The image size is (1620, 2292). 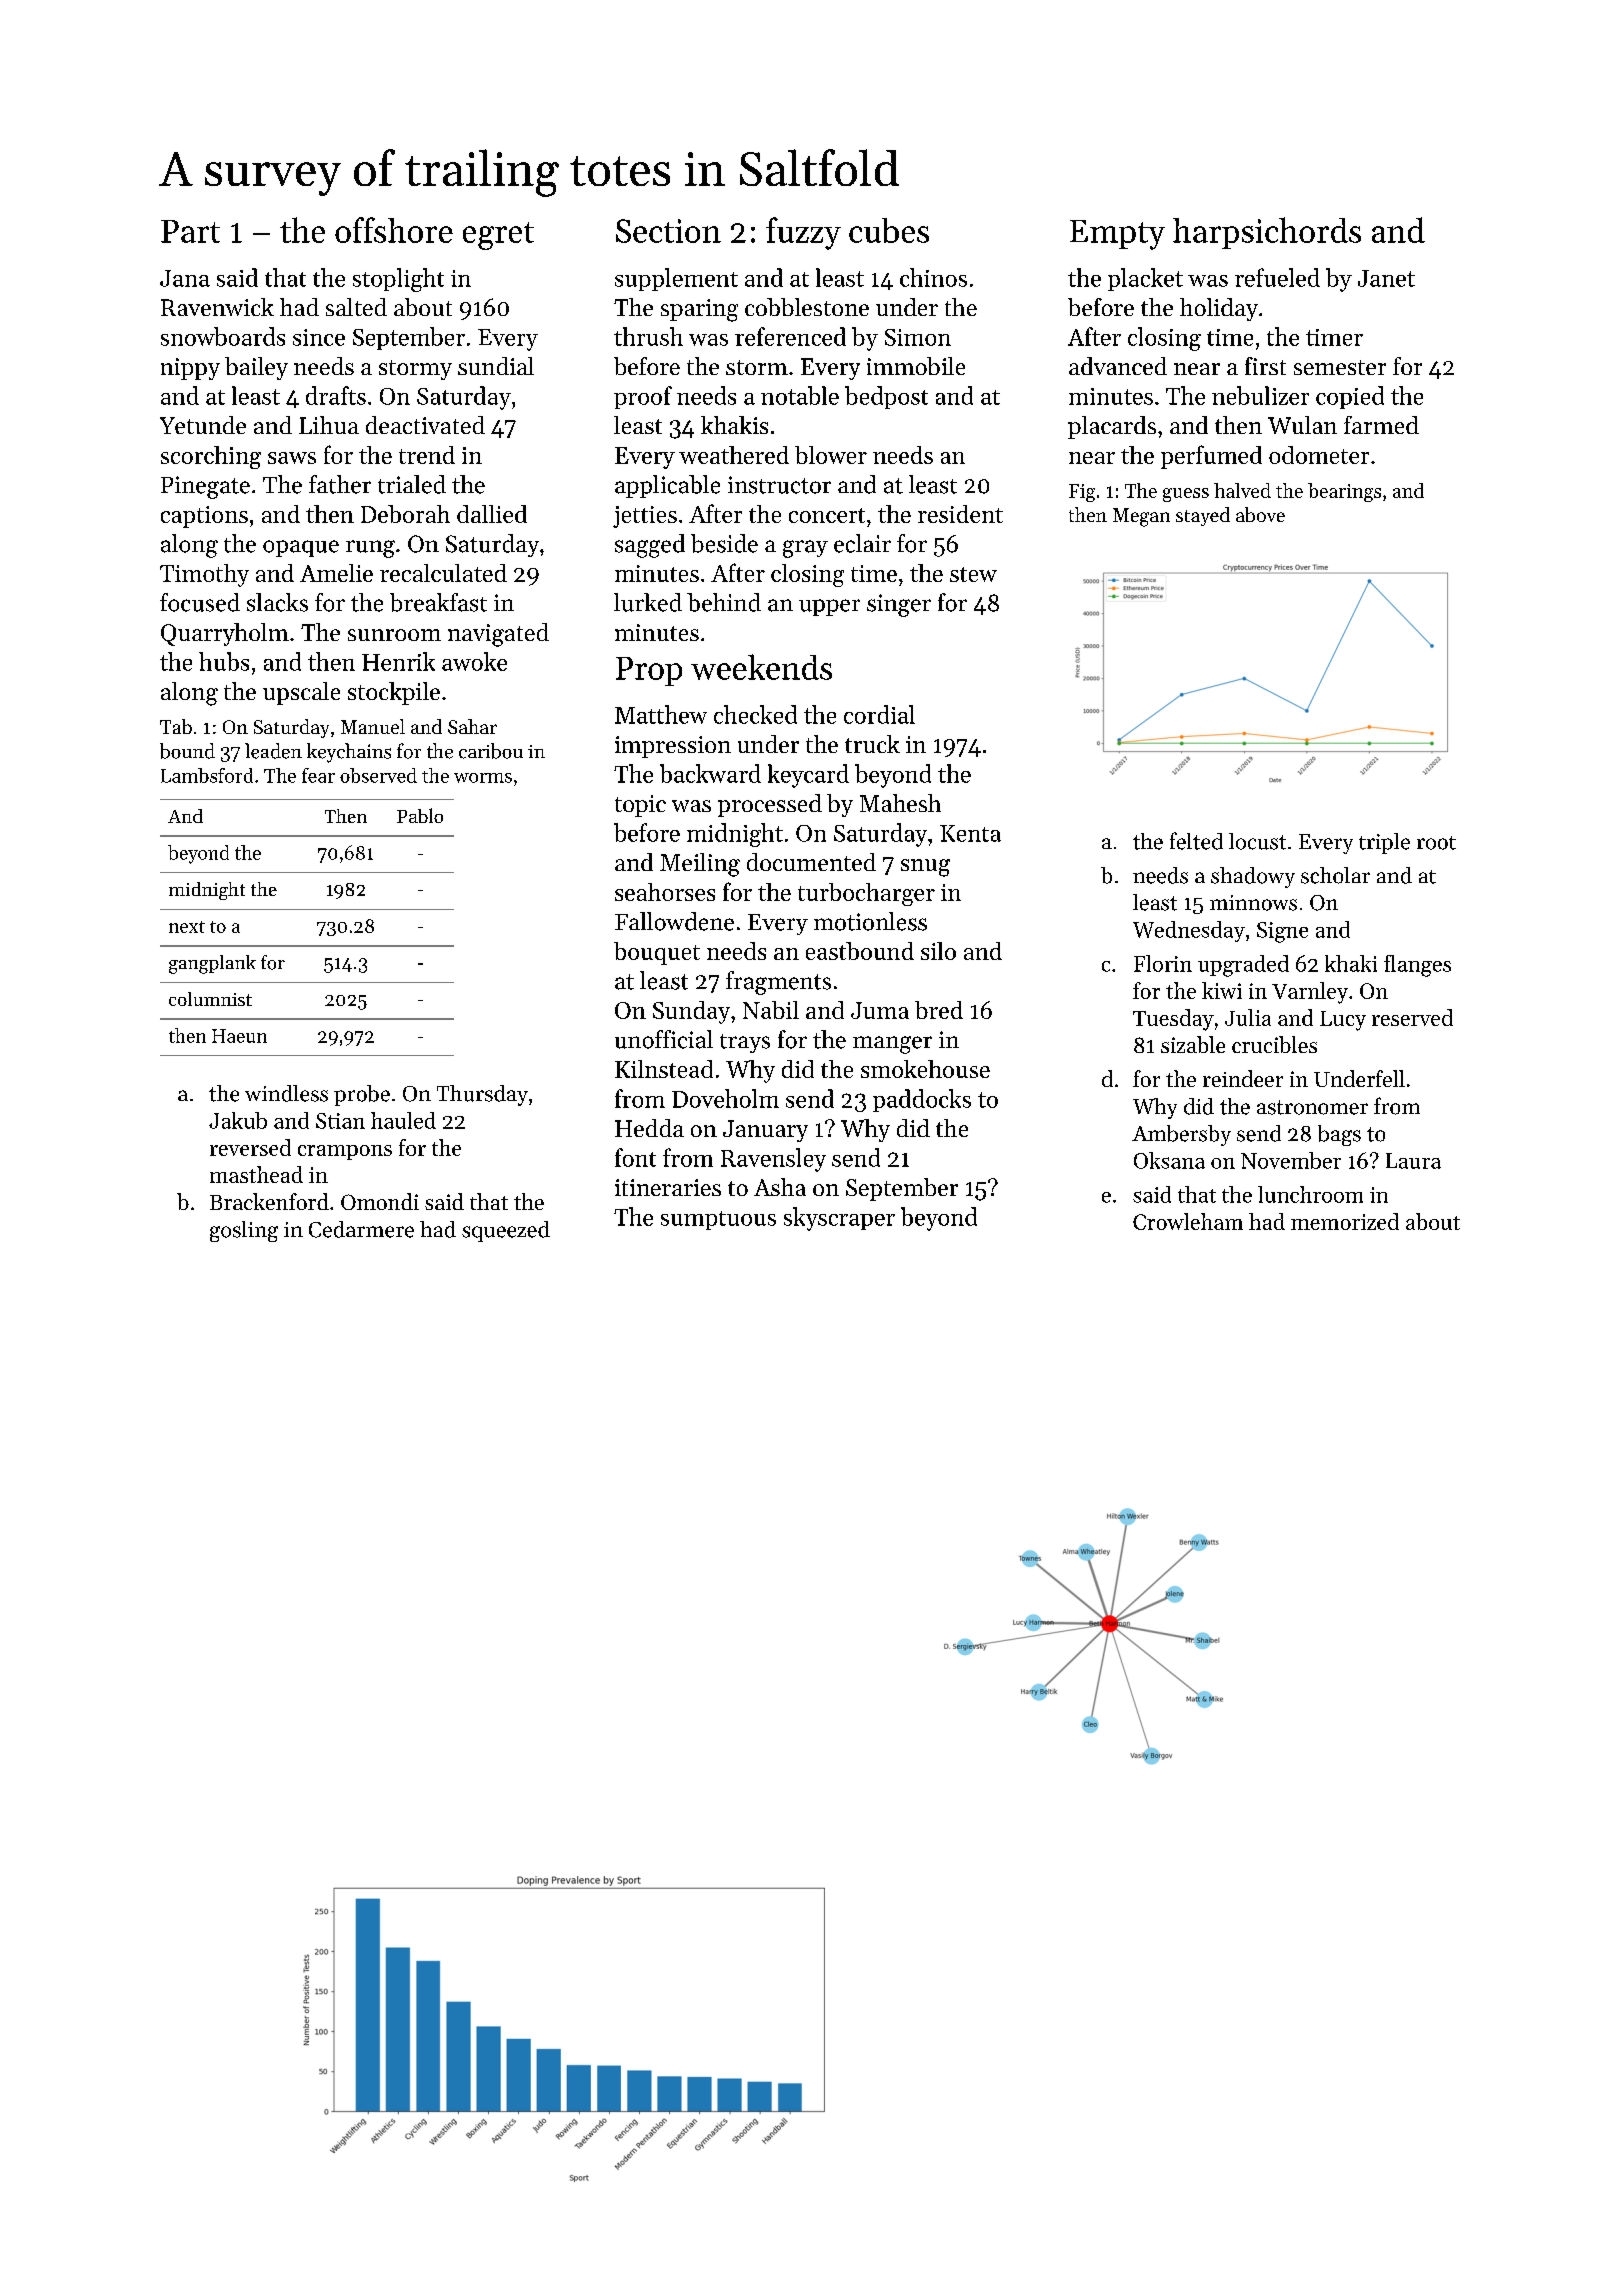 I want to click on locust, so click(x=1257, y=841).
